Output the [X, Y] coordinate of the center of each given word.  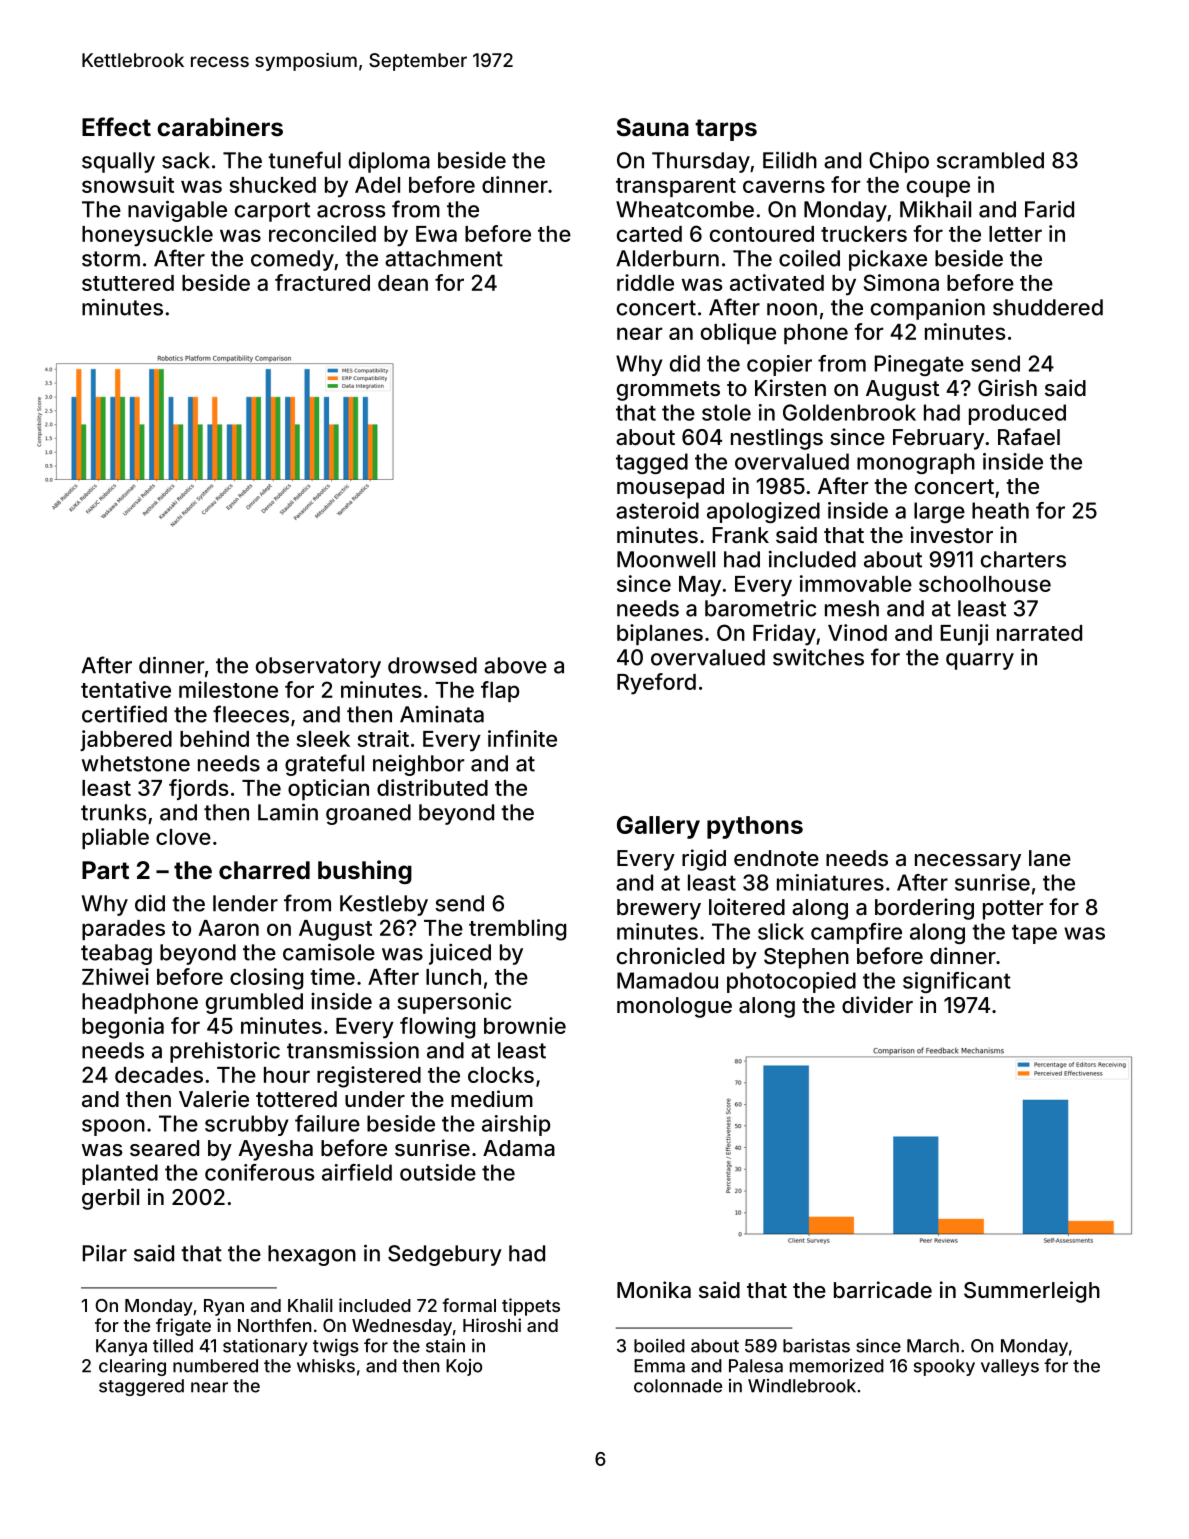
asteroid [657, 510]
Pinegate [919, 365]
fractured [322, 282]
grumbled [254, 1003]
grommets [668, 391]
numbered [215, 1366]
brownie [525, 1025]
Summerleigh [1032, 1292]
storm [111, 259]
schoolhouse [985, 584]
